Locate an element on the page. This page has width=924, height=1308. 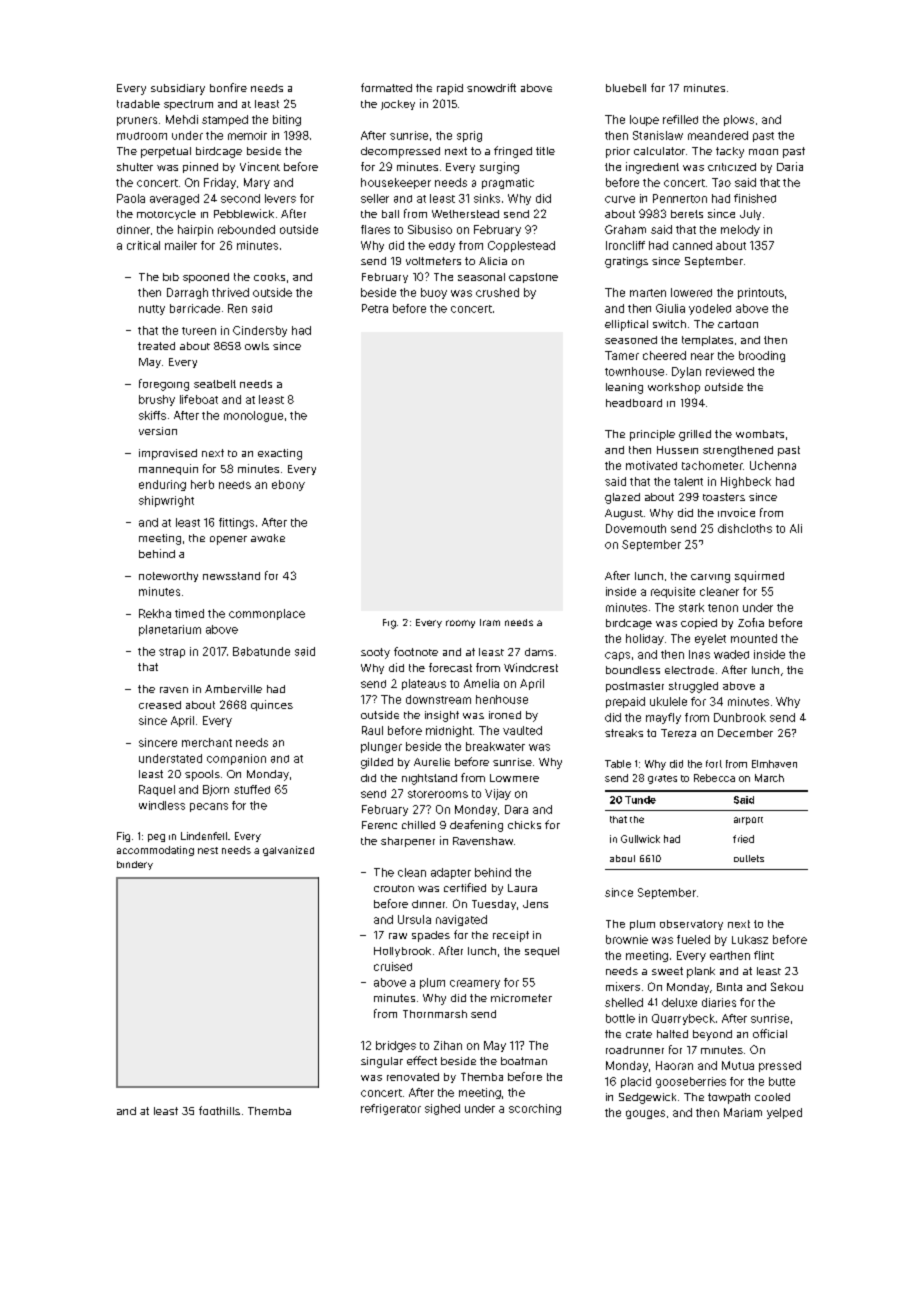
sighed is located at coordinates (442, 1109).
